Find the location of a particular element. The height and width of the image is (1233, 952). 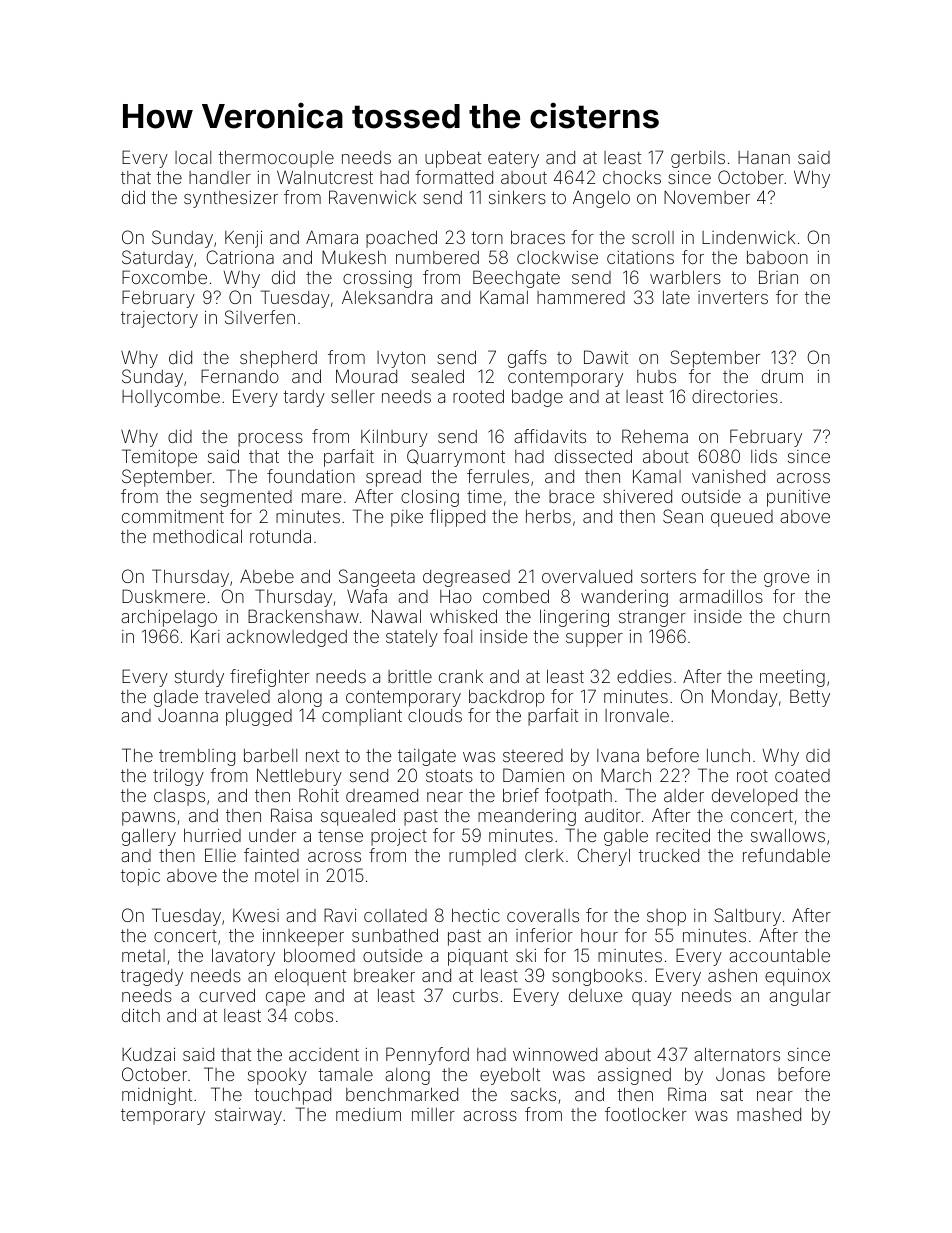

Pennyford is located at coordinates (427, 1056).
